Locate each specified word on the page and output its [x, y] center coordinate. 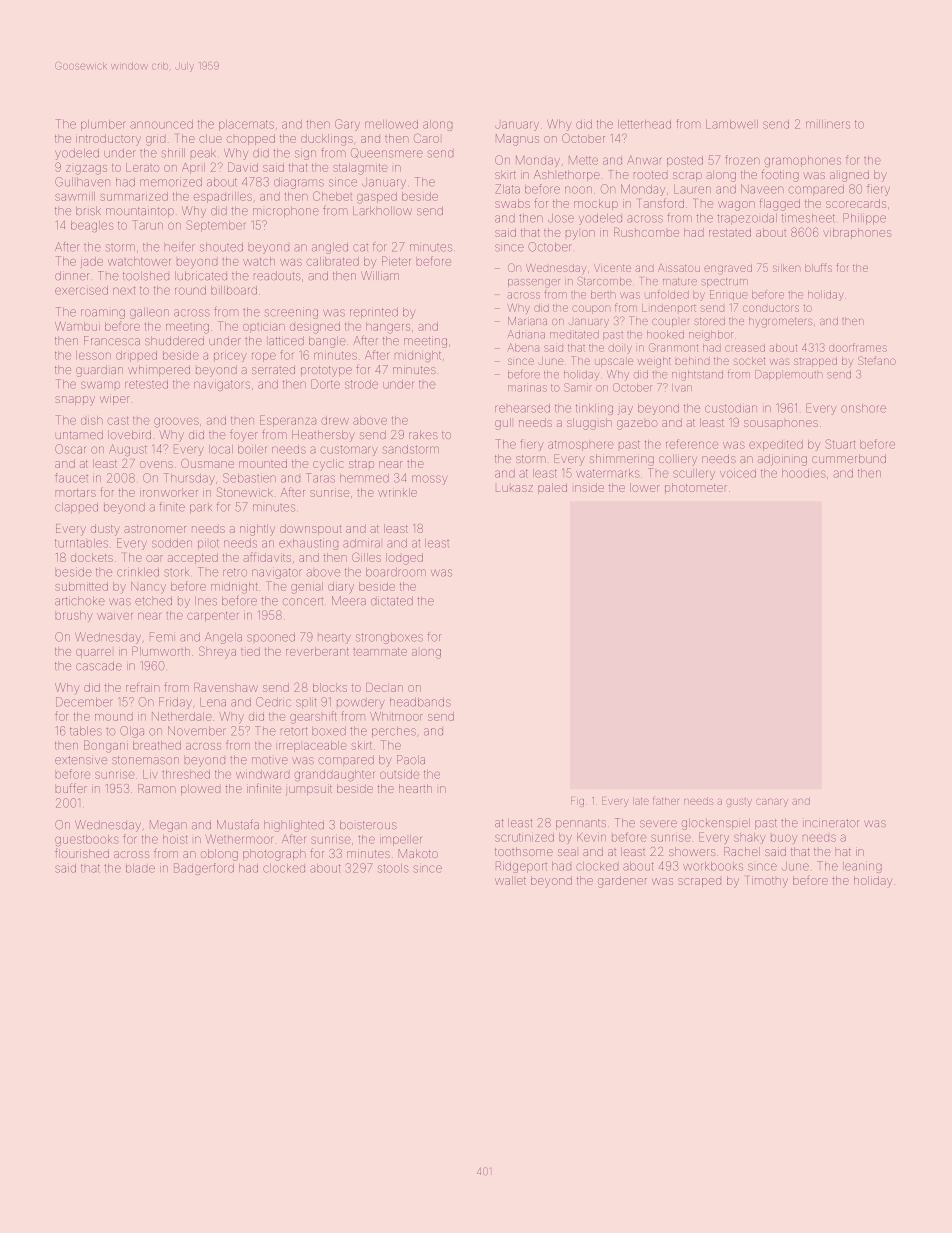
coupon [591, 309]
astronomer [155, 529]
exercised [81, 290]
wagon [736, 206]
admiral [361, 543]
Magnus [517, 140]
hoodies [804, 473]
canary [772, 802]
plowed [200, 789]
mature [680, 282]
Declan [384, 687]
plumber [103, 125]
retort [294, 731]
